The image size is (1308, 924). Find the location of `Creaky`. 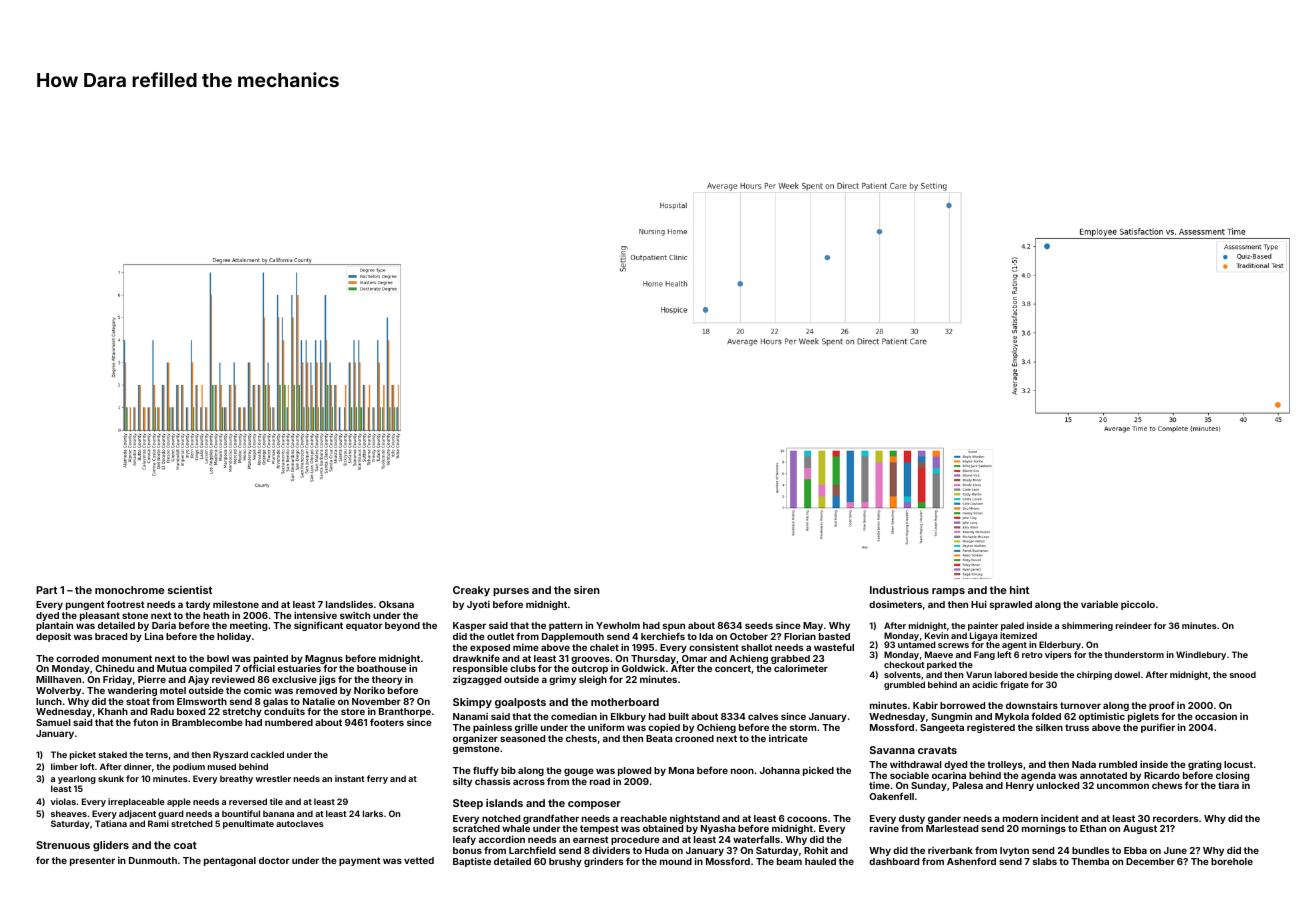

Creaky is located at coordinates (471, 591).
